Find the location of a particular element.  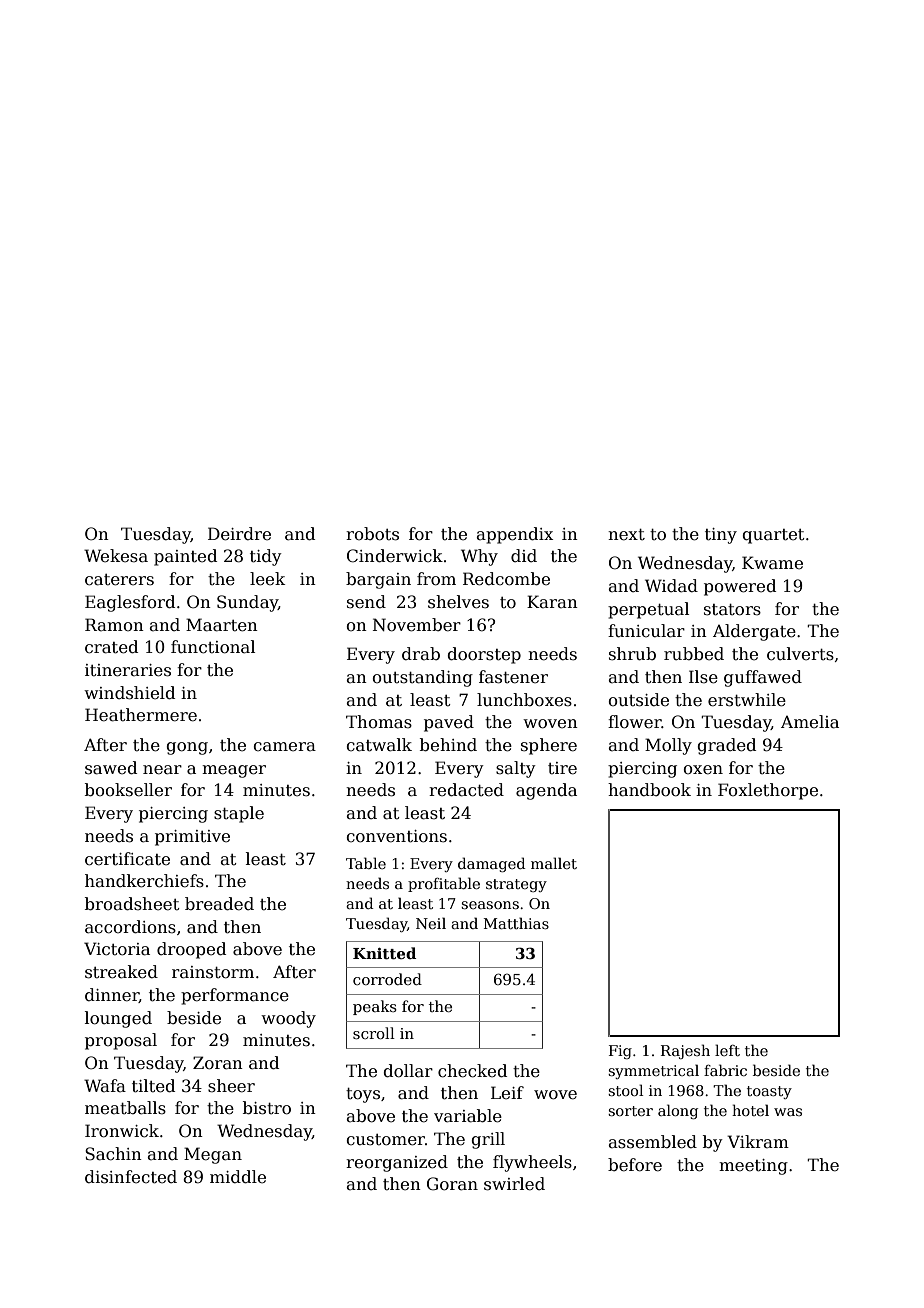

left is located at coordinates (727, 1050).
